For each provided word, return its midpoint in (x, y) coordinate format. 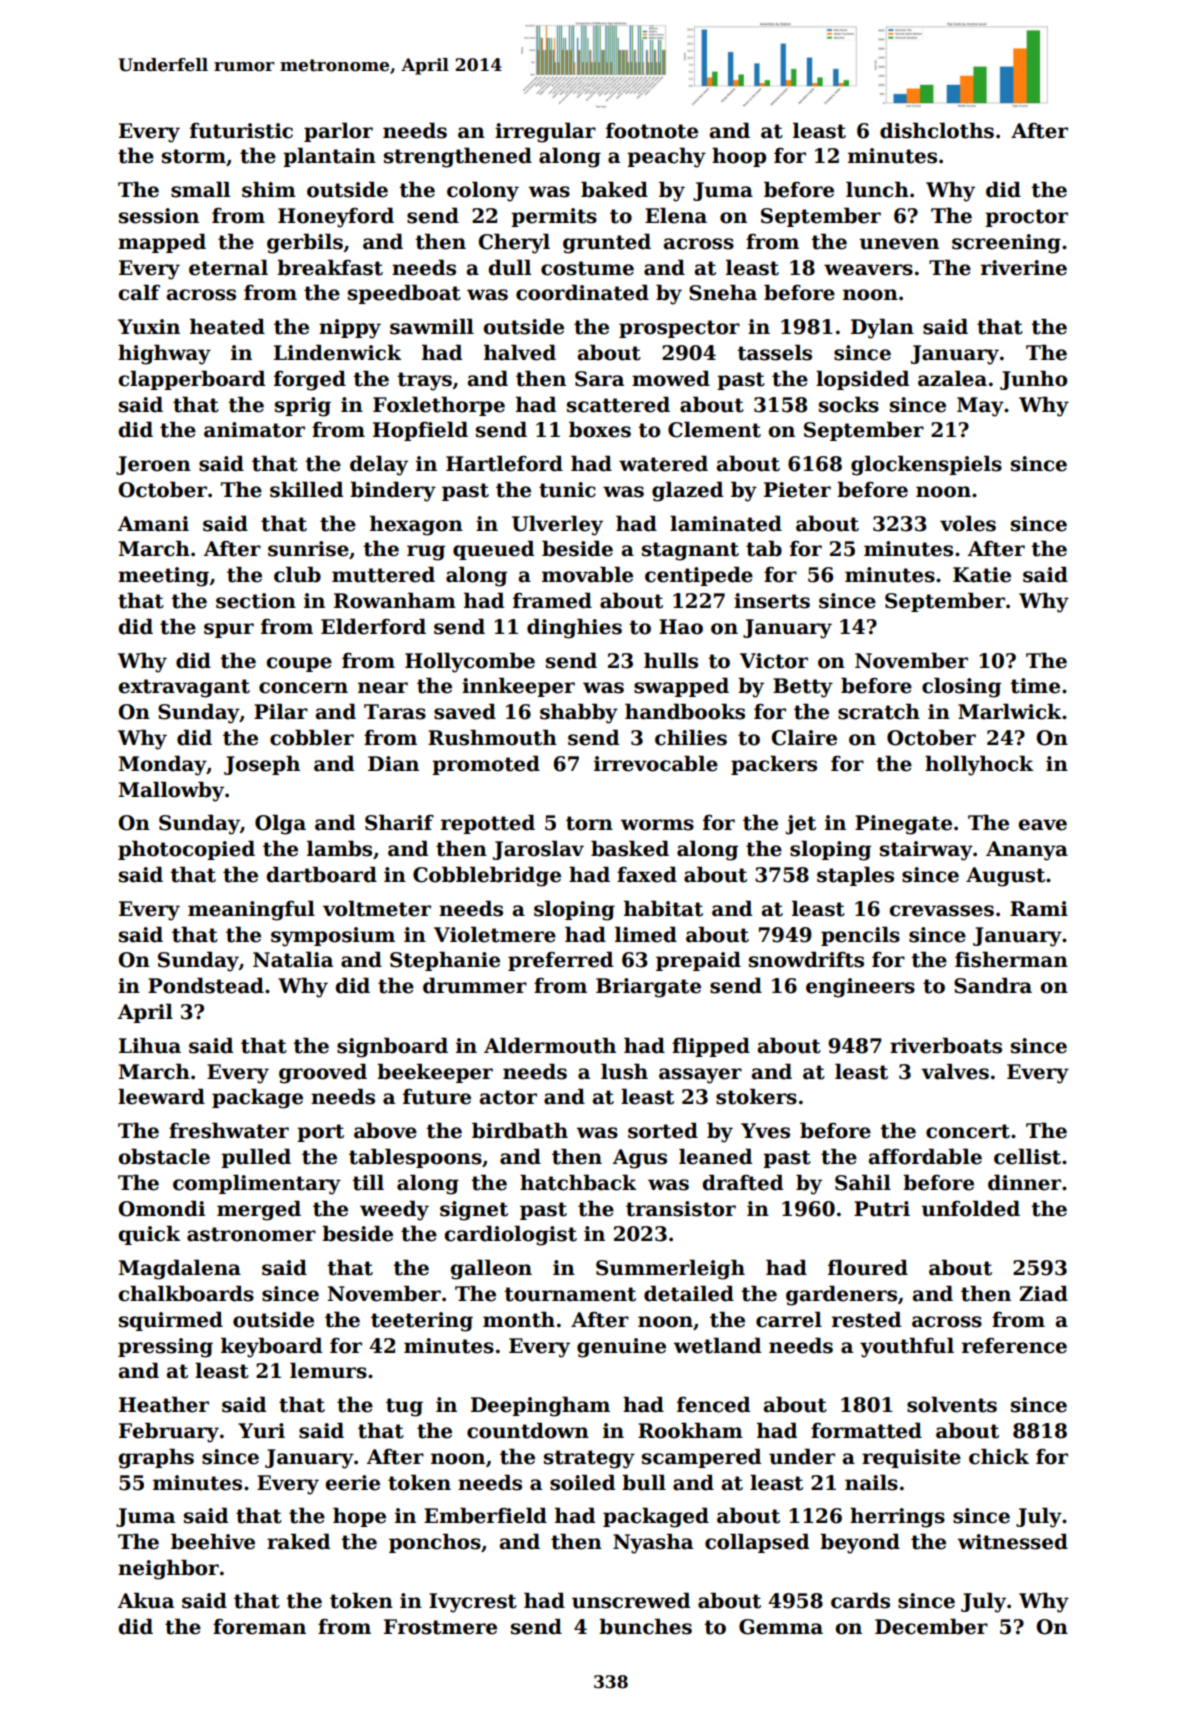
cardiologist (510, 1235)
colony (483, 191)
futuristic (241, 131)
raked (298, 1541)
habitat (663, 908)
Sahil (863, 1182)
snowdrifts (806, 959)
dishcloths (937, 130)
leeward (161, 1096)
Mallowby (171, 791)
